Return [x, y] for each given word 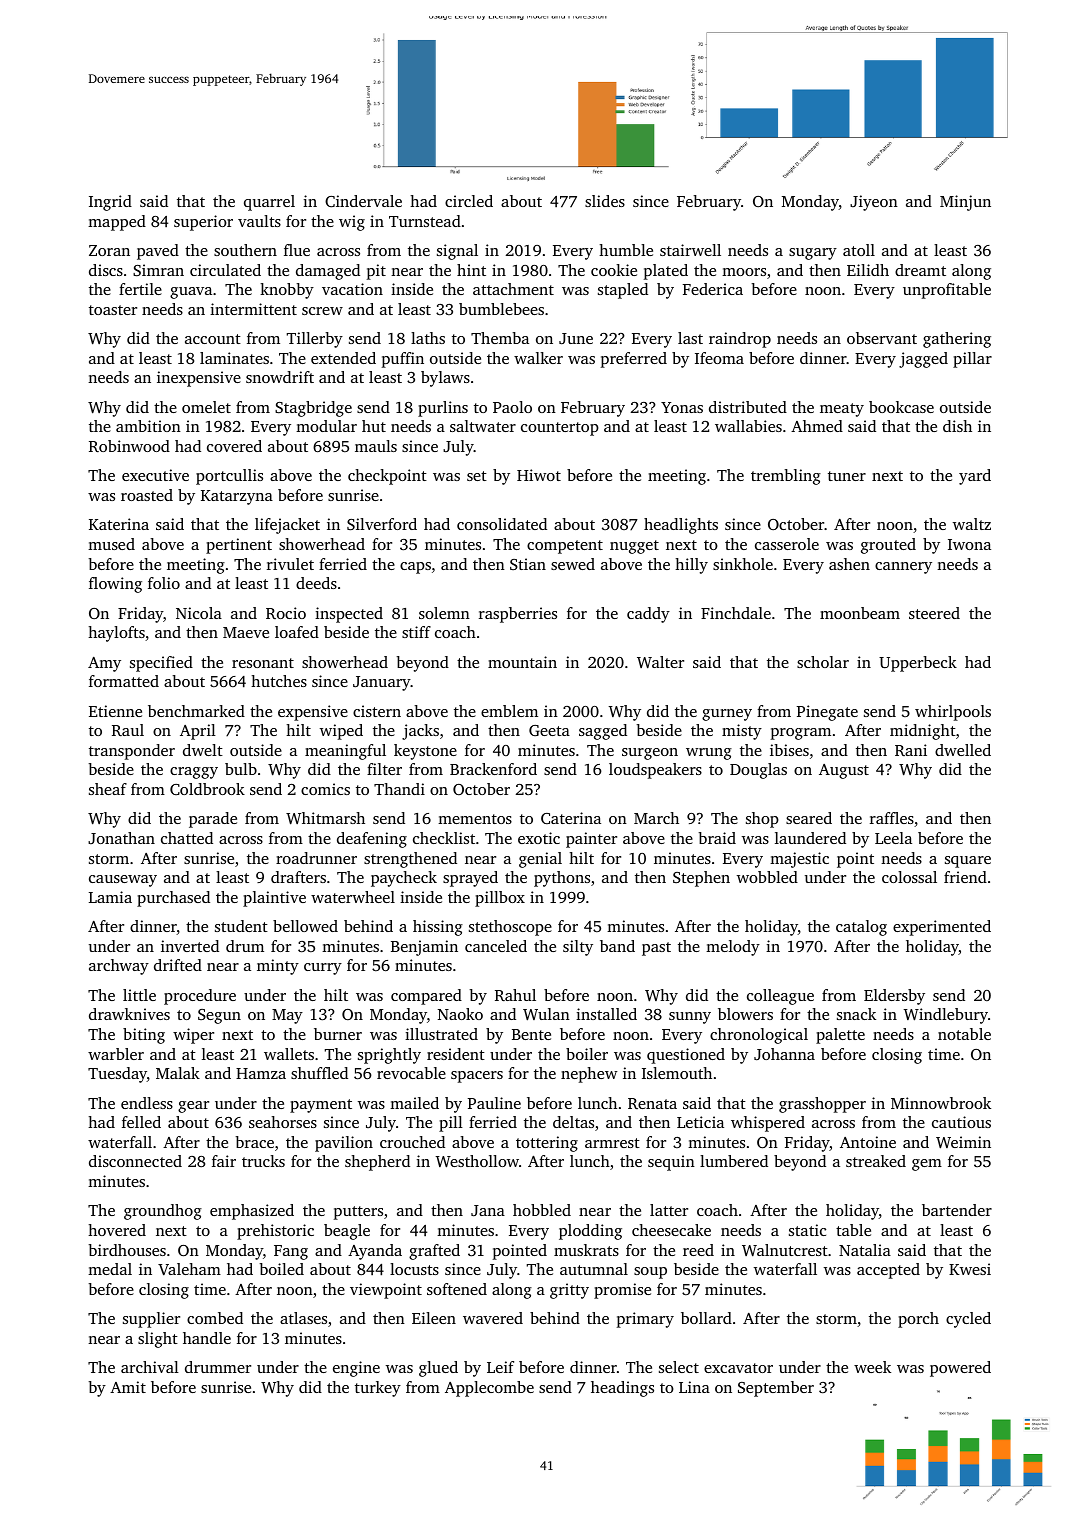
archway [119, 967]
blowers [745, 1014]
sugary [813, 254]
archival [150, 1367]
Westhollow [477, 1161]
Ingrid [110, 203]
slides [605, 201]
